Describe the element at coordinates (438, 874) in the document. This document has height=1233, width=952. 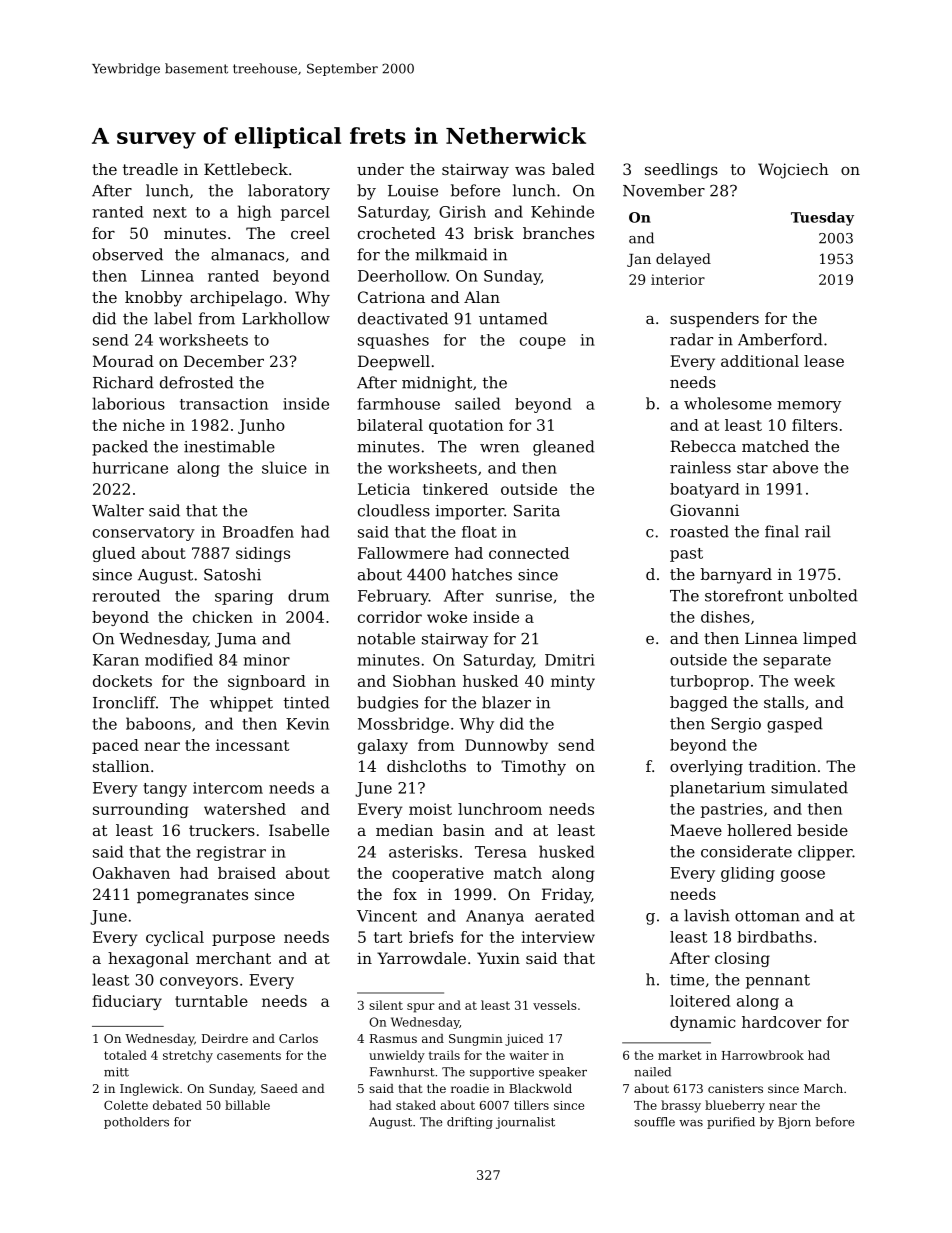
I see `cooperative` at that location.
